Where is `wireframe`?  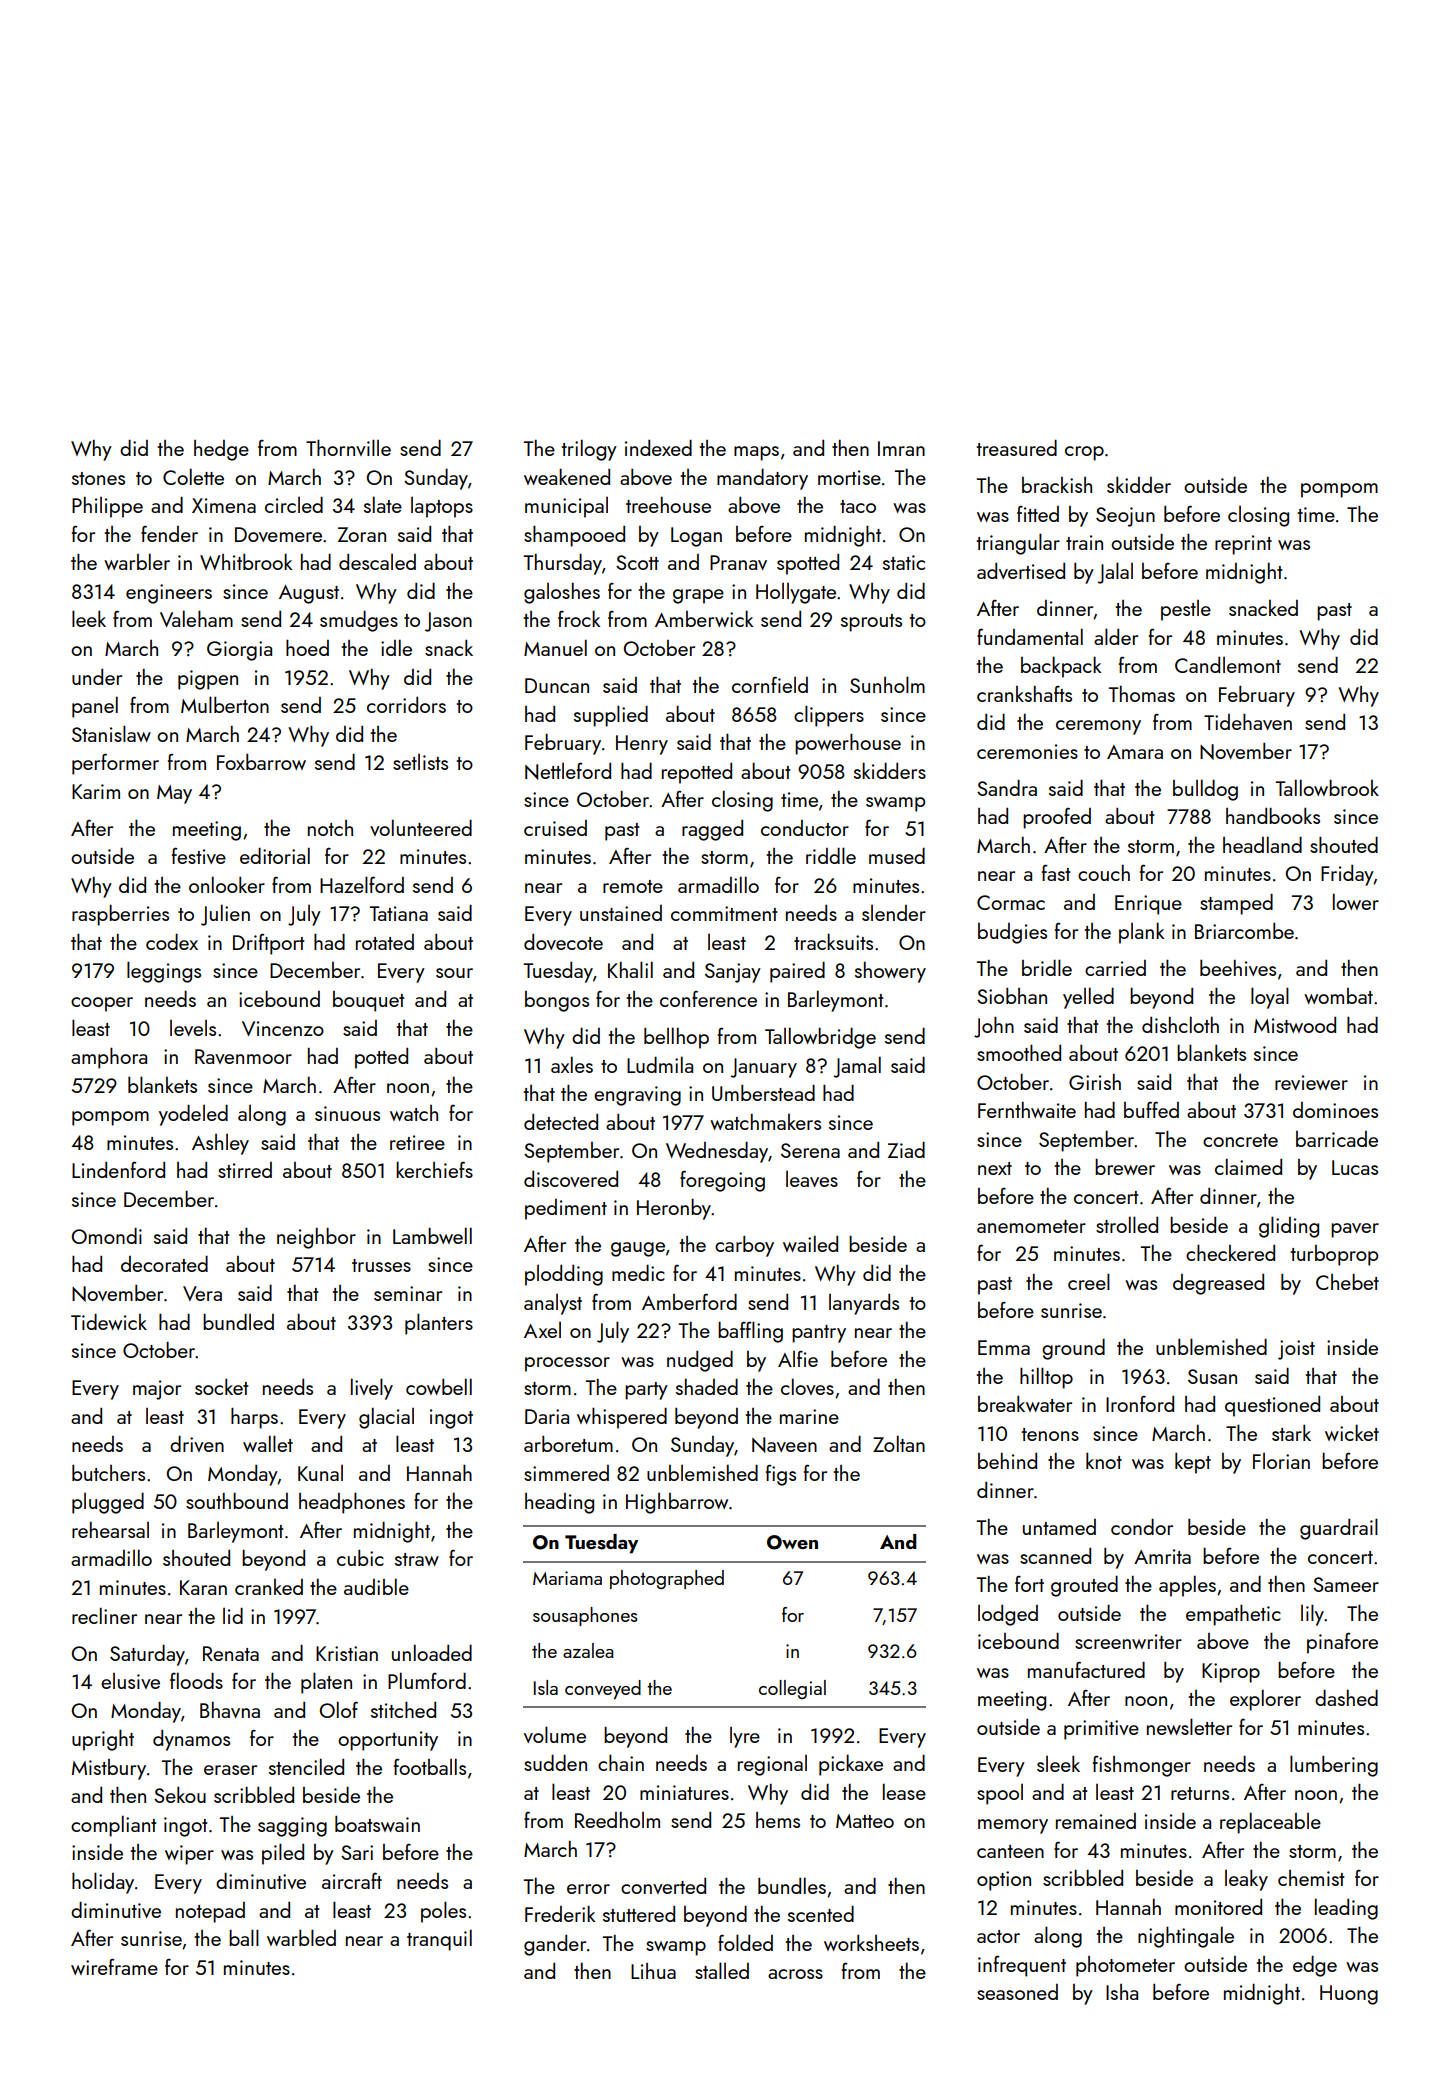
wireframe is located at coordinates (114, 1966).
